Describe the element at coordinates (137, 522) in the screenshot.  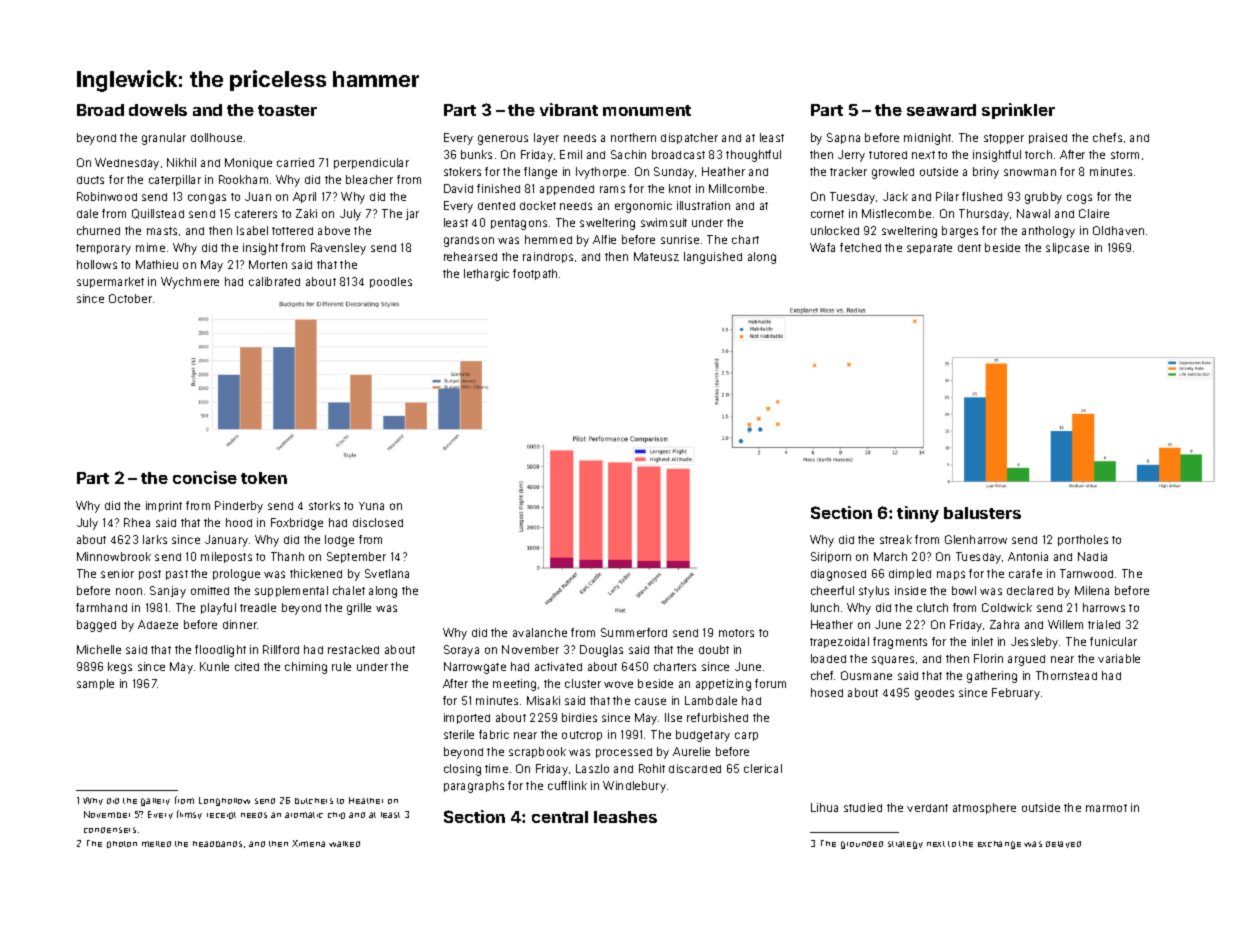
I see `Rhea` at that location.
